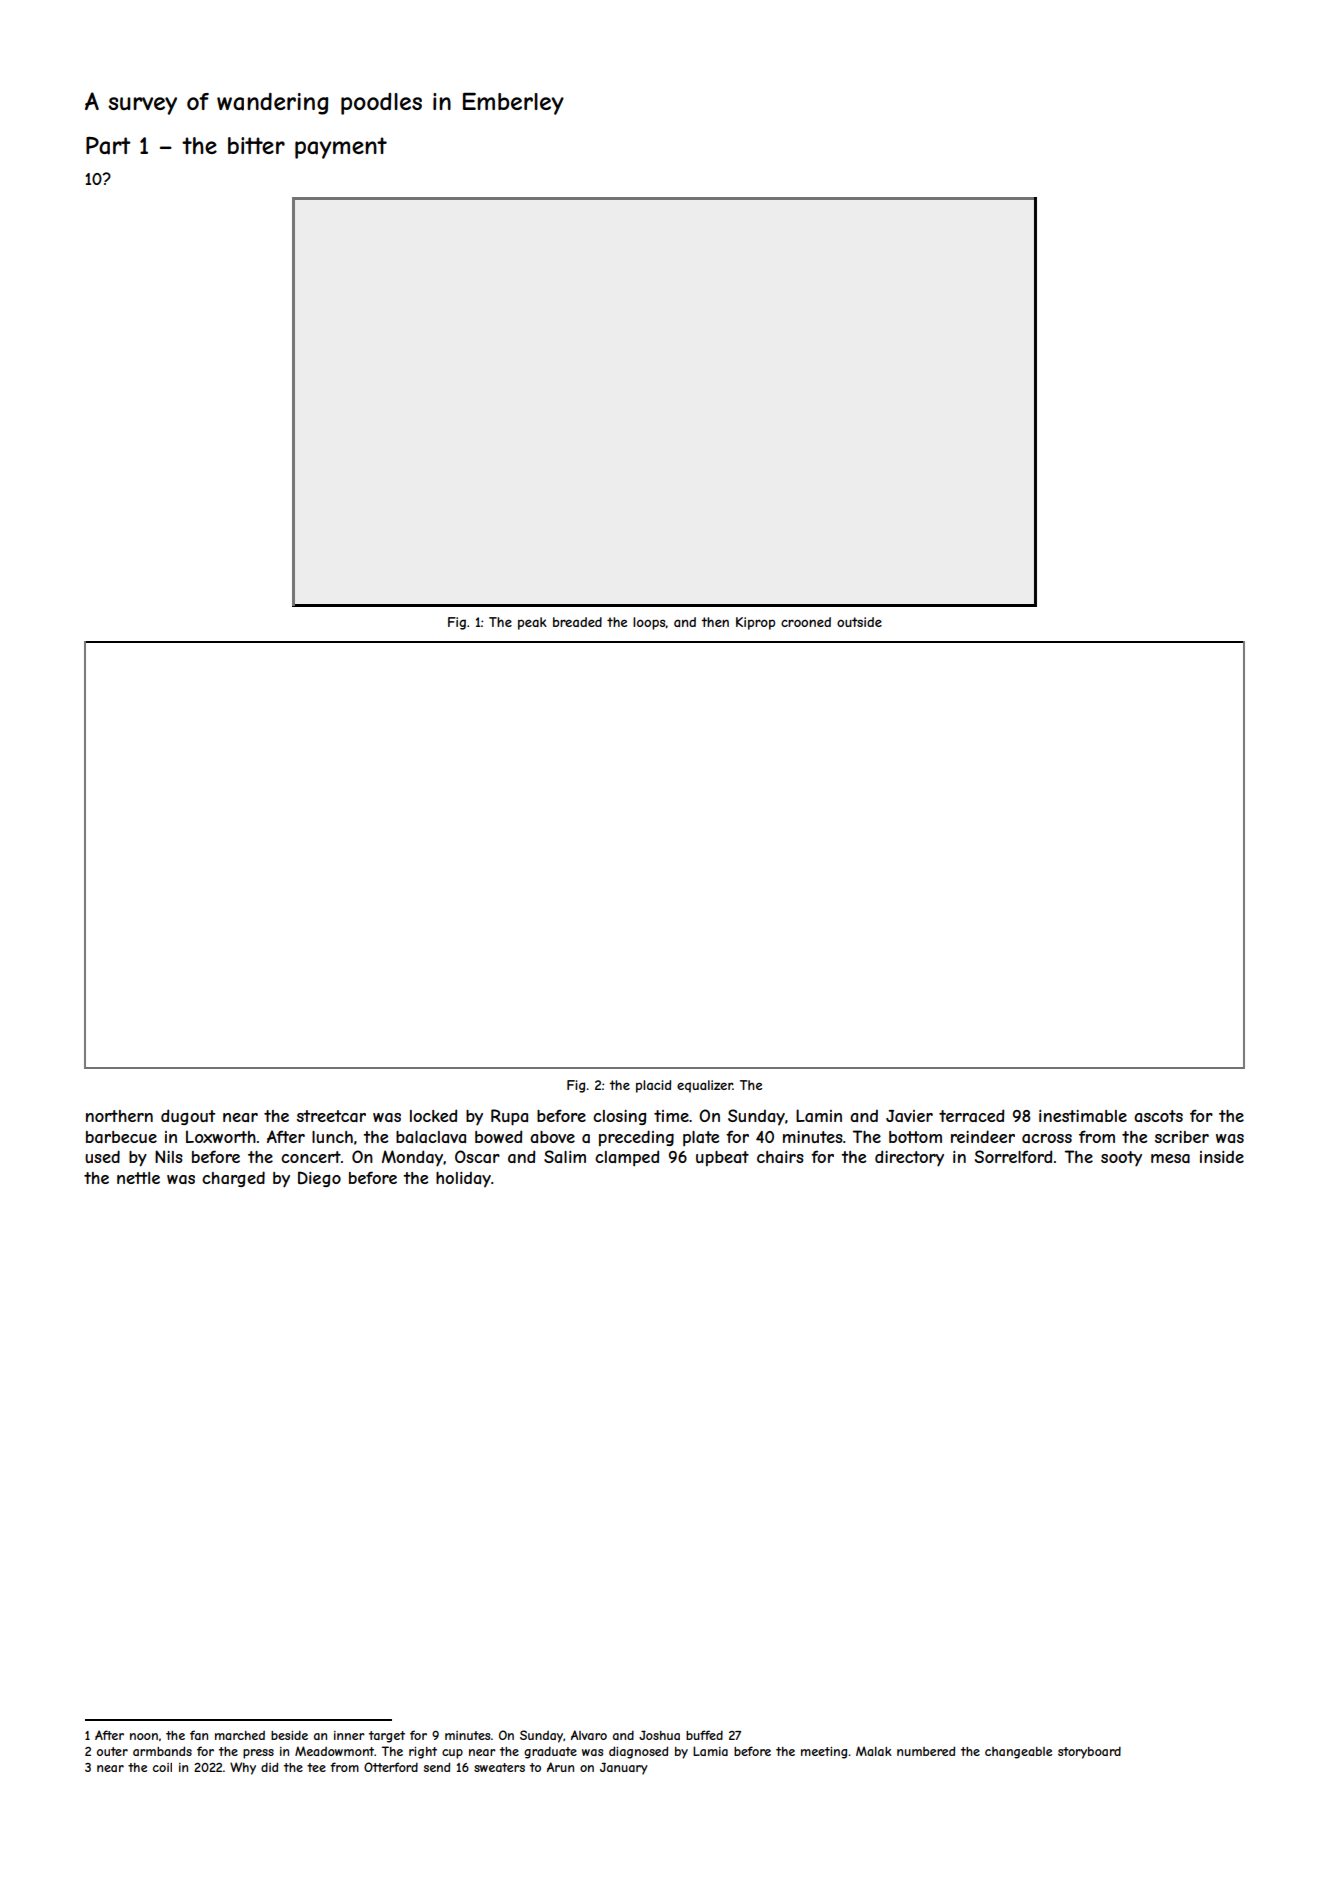 Image resolution: width=1329 pixels, height=1880 pixels. Describe the element at coordinates (619, 1117) in the page. I see `closing` at that location.
